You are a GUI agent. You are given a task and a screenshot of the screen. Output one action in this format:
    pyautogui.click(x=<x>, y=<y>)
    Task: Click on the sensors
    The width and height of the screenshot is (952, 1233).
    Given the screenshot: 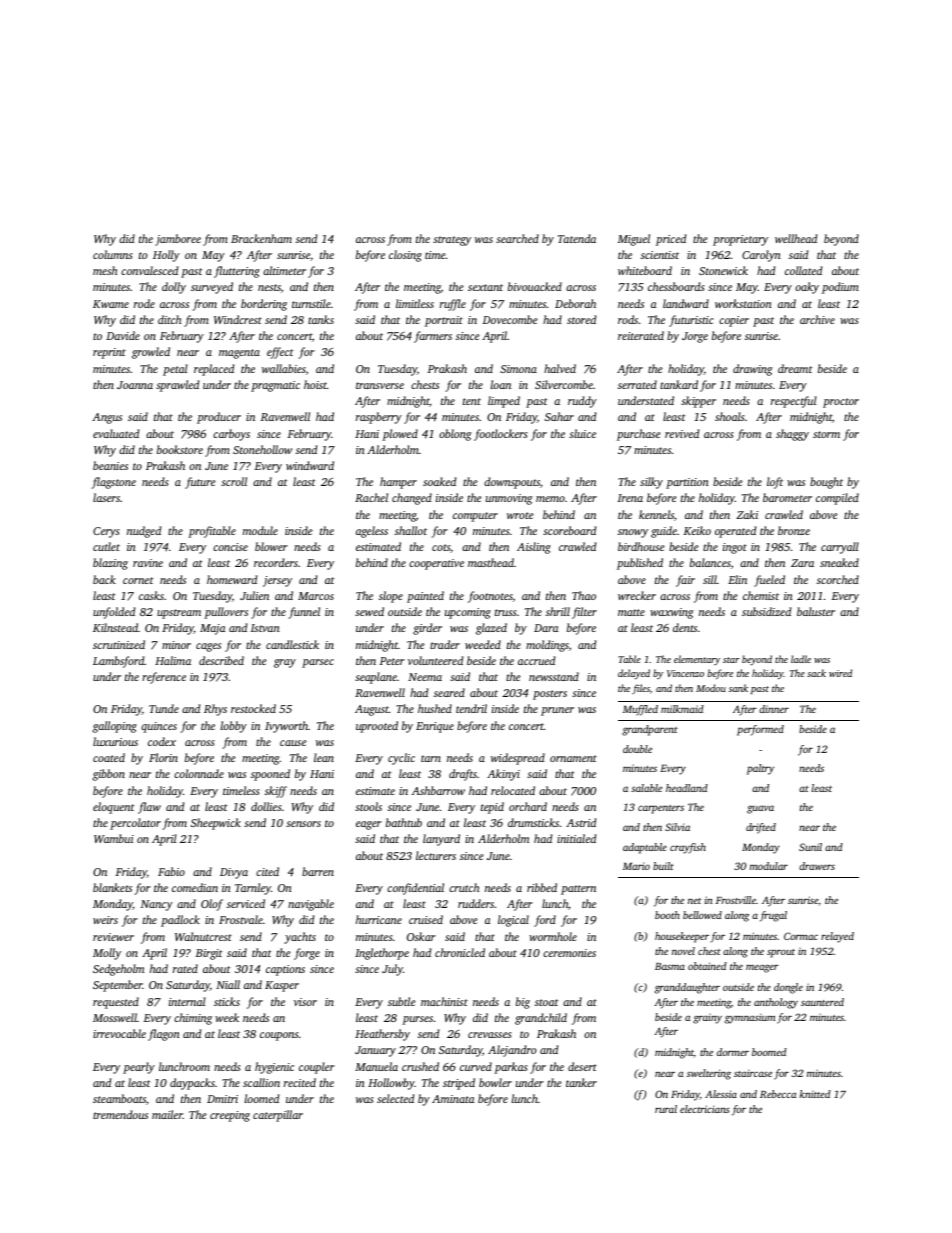 What is the action you would take?
    pyautogui.click(x=303, y=824)
